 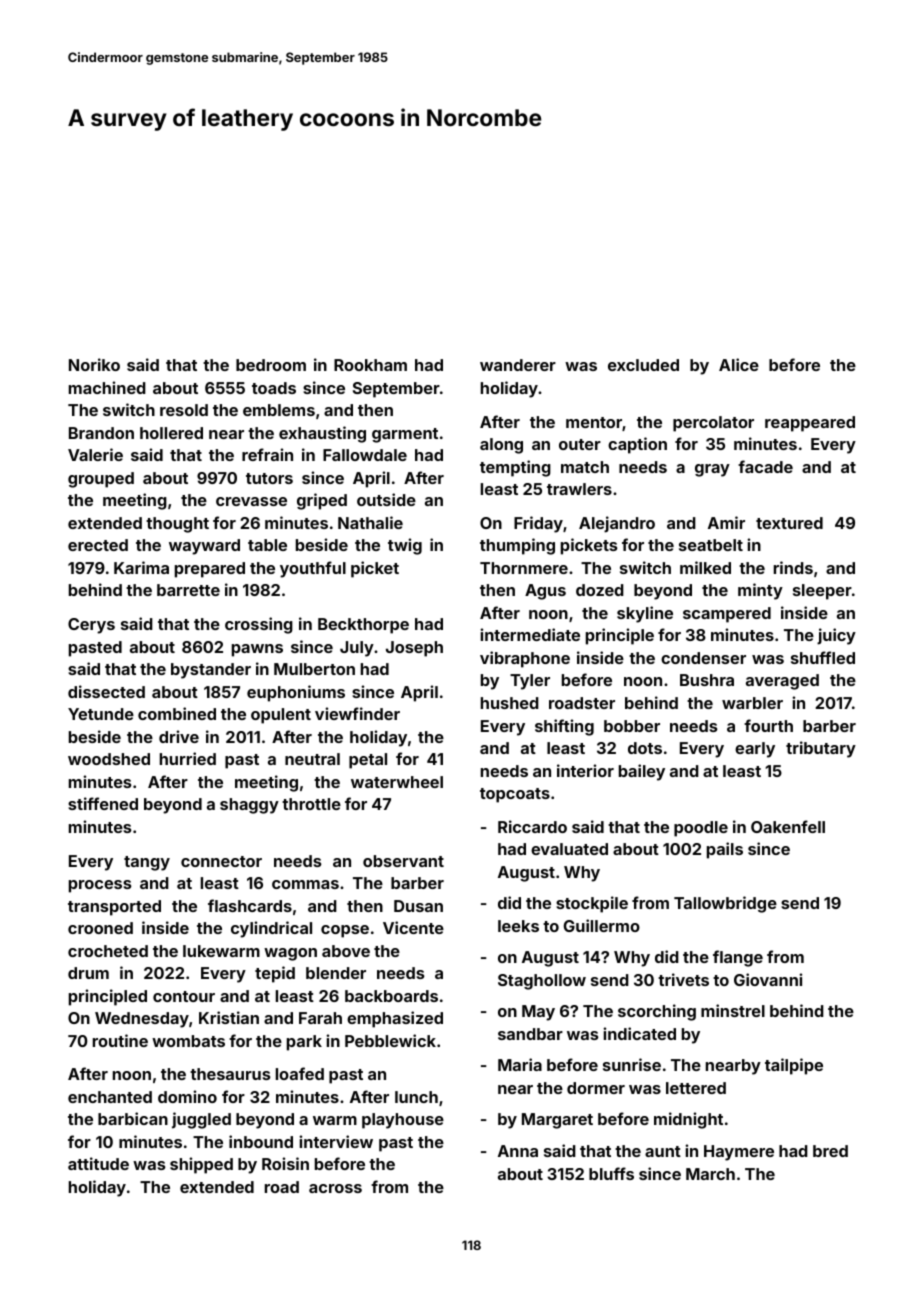 What do you see at coordinates (403, 861) in the screenshot?
I see `observant` at bounding box center [403, 861].
